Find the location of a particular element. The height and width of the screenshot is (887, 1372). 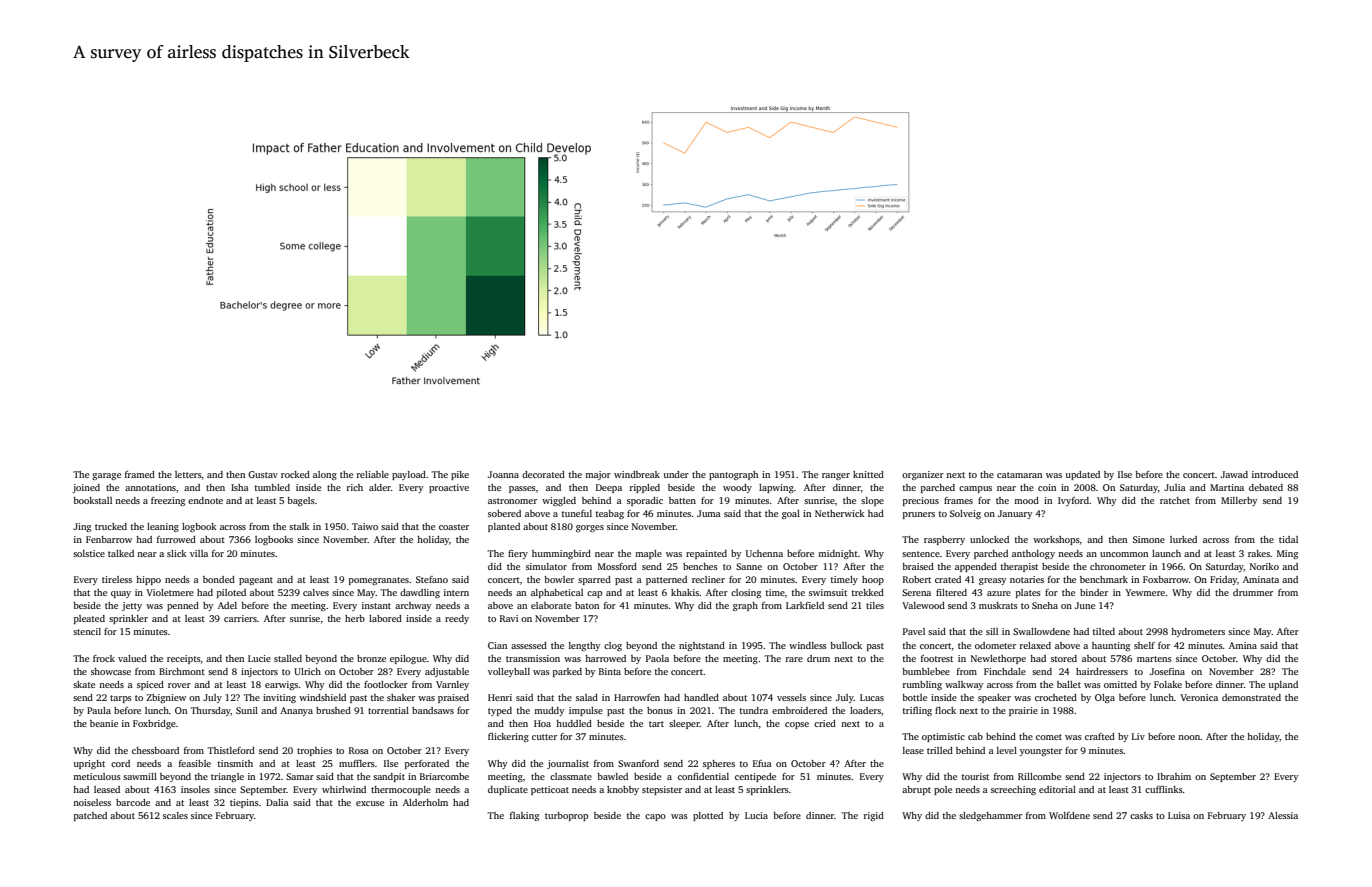

tumbled is located at coordinates (272, 487).
